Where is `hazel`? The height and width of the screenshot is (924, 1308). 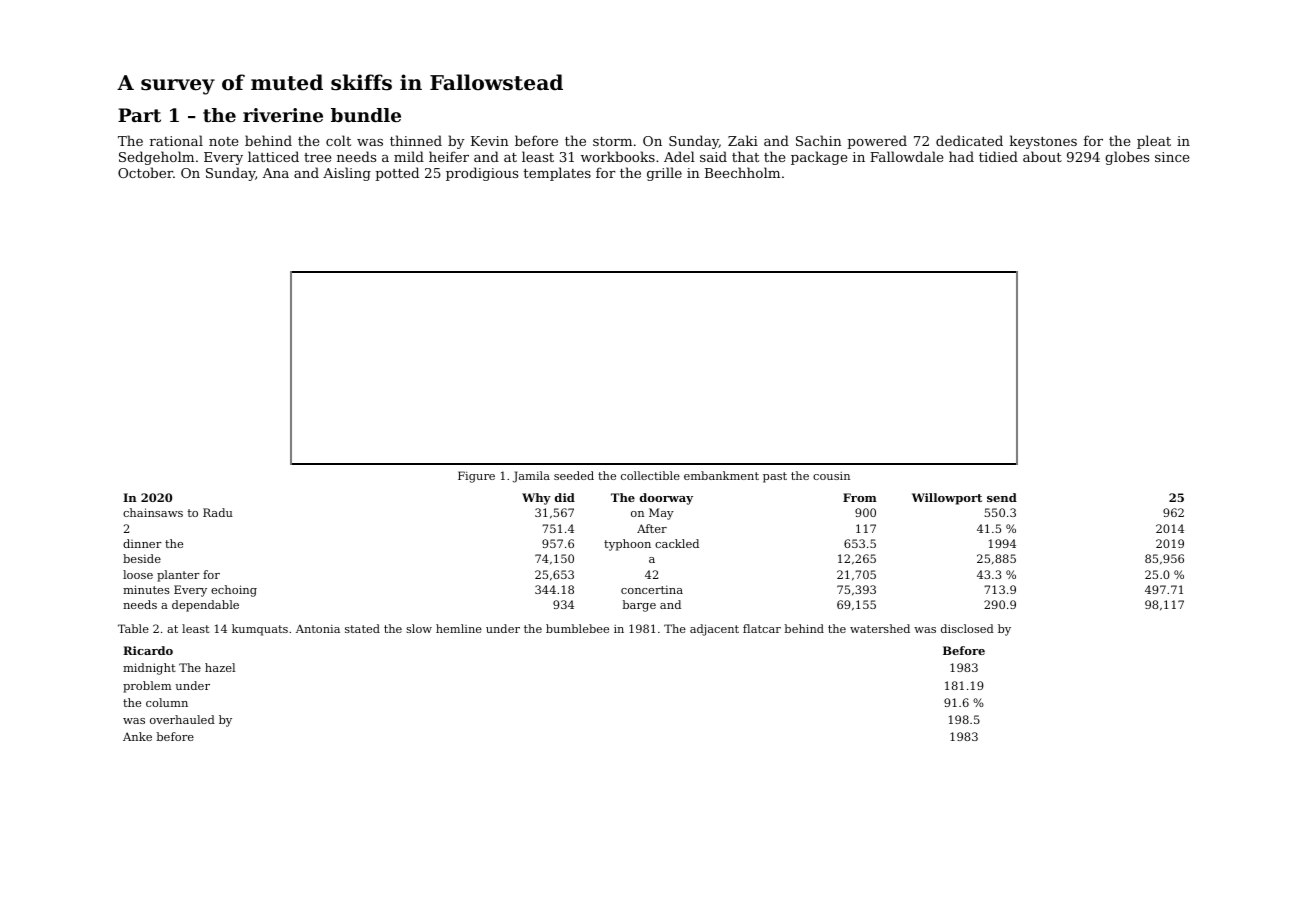 hazel is located at coordinates (220, 667).
